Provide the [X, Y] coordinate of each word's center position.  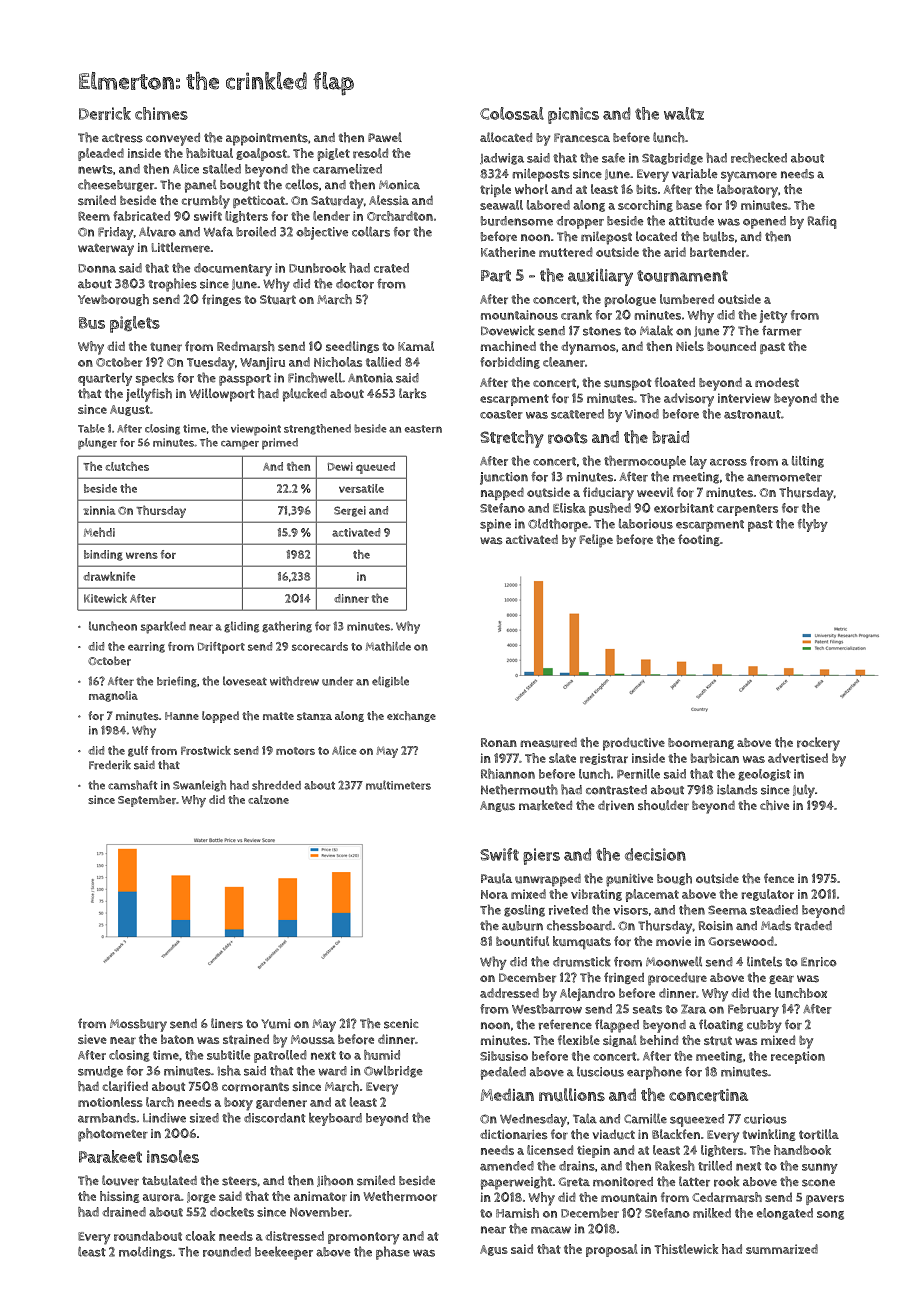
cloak [200, 1236]
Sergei [350, 511]
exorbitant [684, 508]
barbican [715, 758]
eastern [423, 429]
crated [391, 268]
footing [699, 540]
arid [675, 252]
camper [240, 445]
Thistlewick [686, 1249]
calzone [268, 799]
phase [393, 1253]
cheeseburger [116, 185]
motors [295, 751]
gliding [241, 627]
